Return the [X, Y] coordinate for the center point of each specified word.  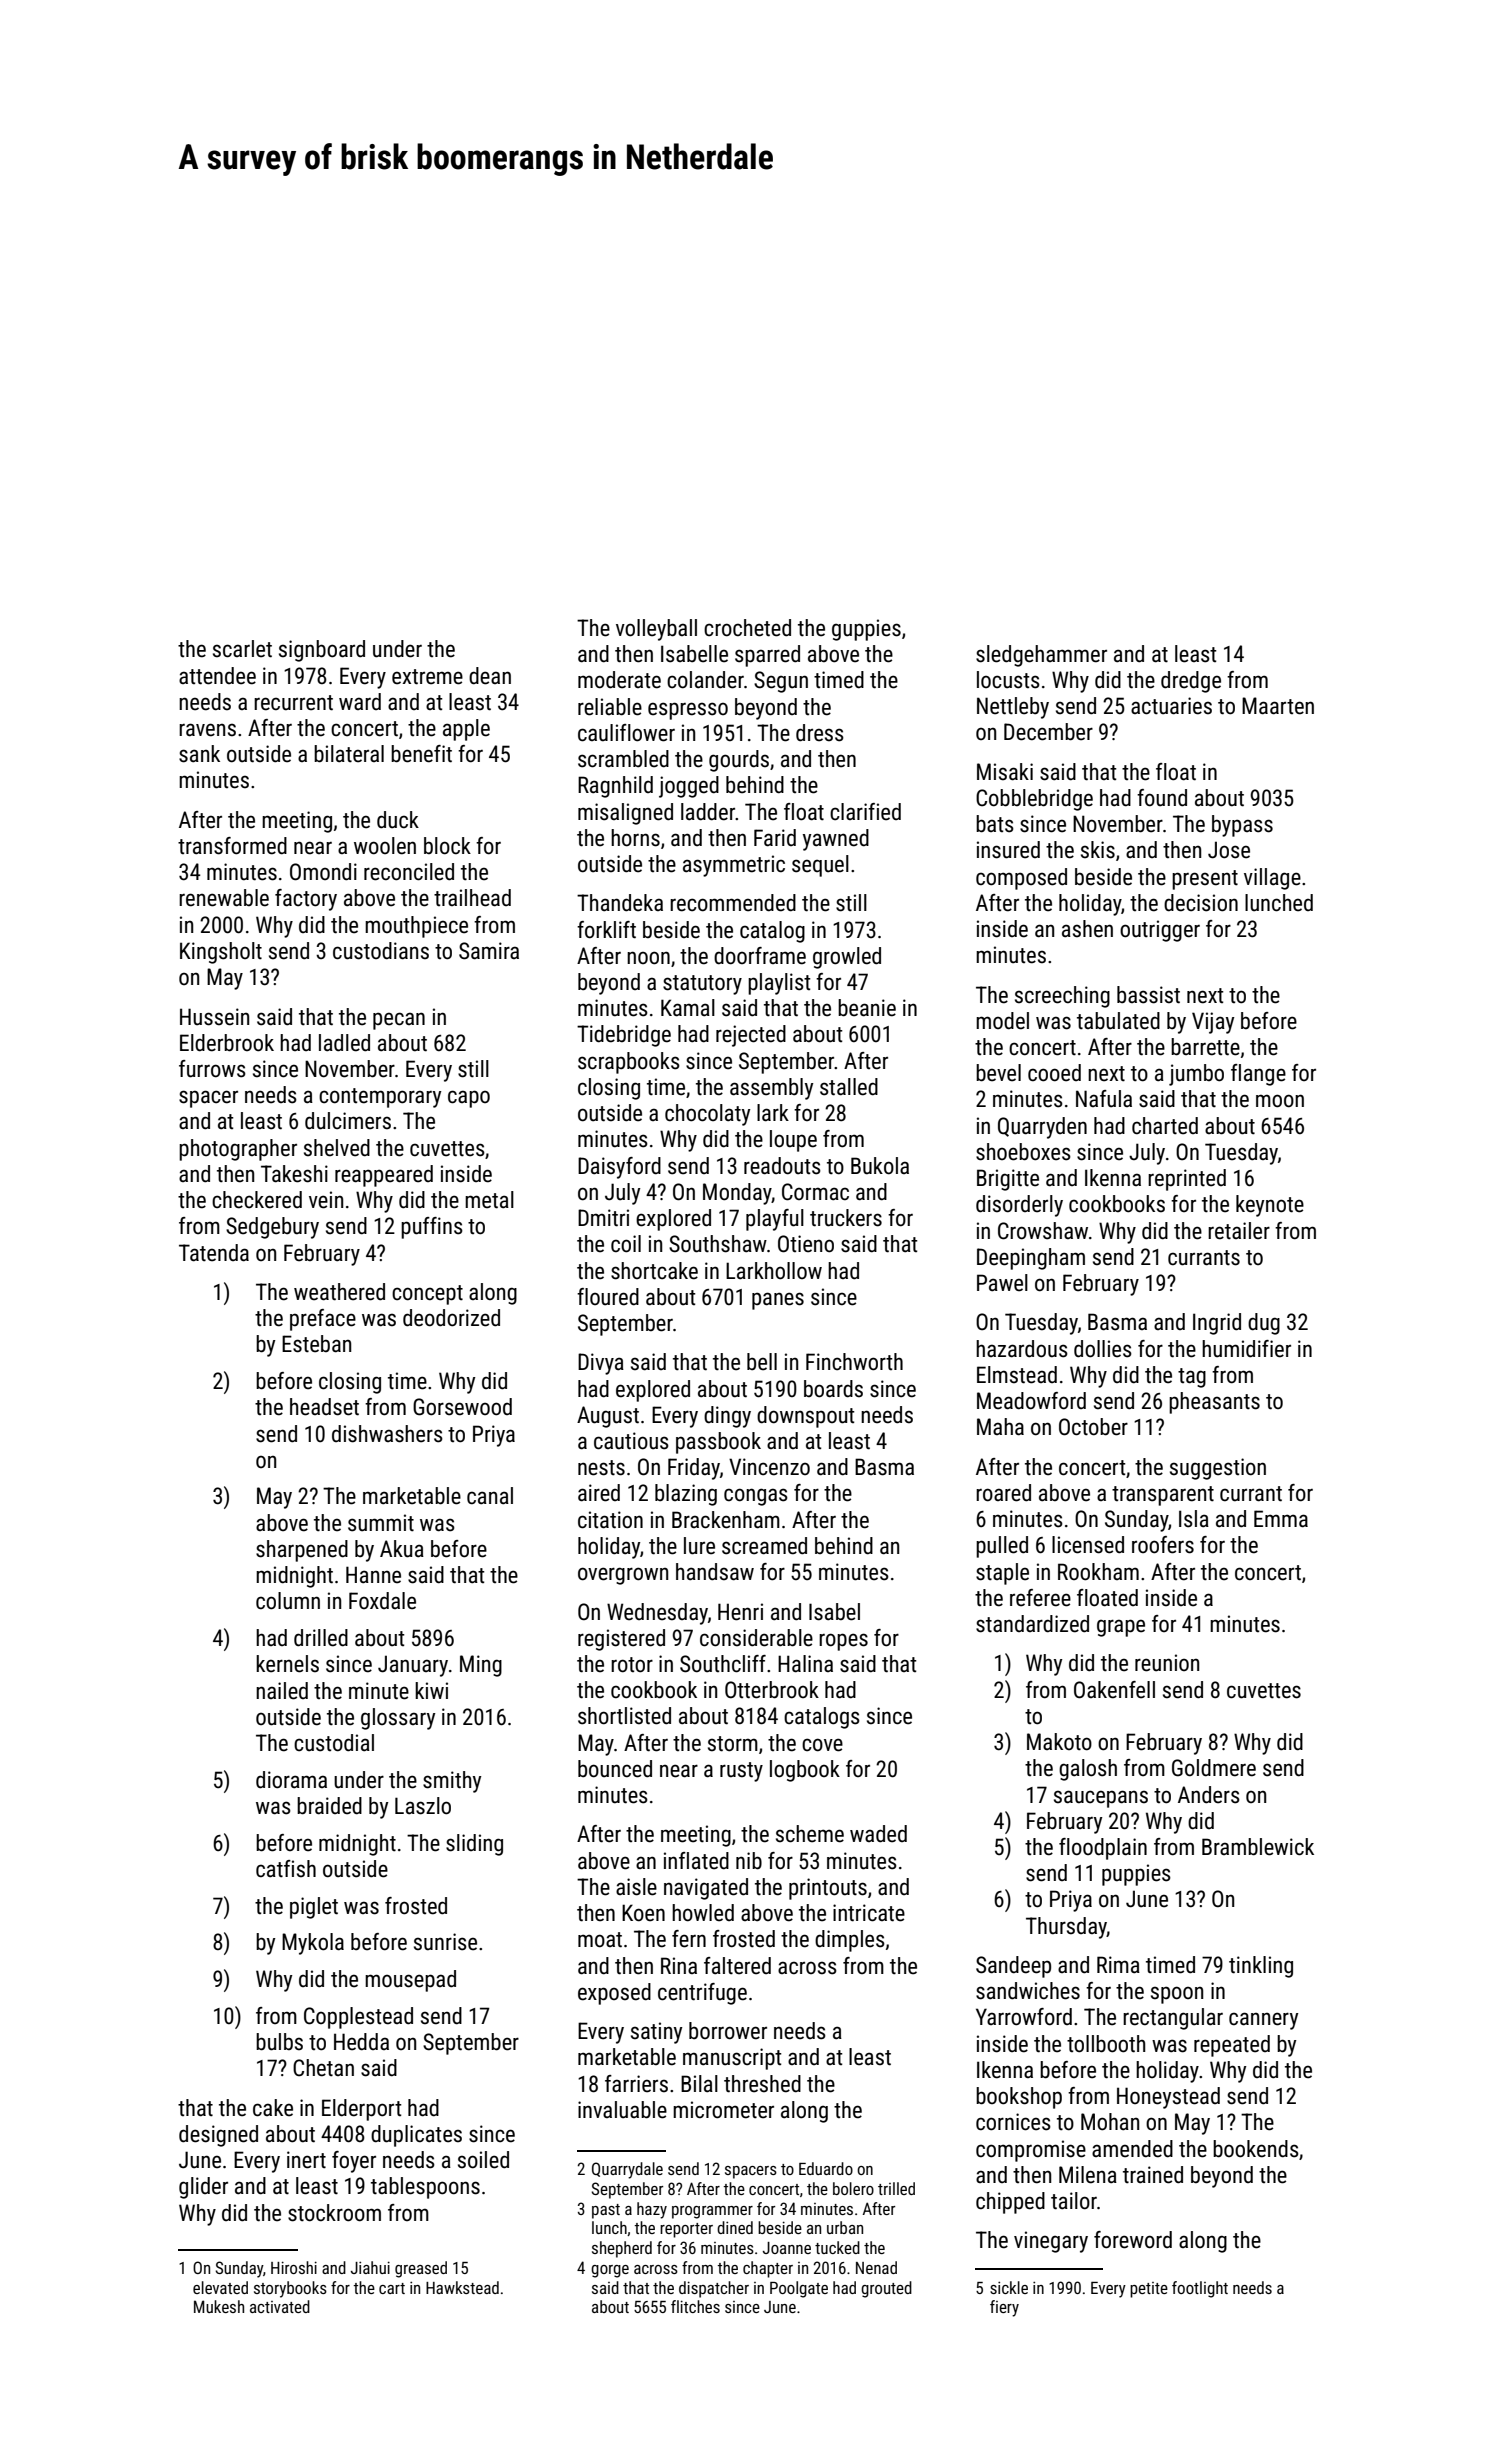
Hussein [214, 1017]
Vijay [1213, 1023]
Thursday [1066, 1928]
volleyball [656, 630]
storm [733, 1744]
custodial [334, 1743]
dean [490, 676]
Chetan [323, 2068]
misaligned [625, 814]
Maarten [1278, 706]
